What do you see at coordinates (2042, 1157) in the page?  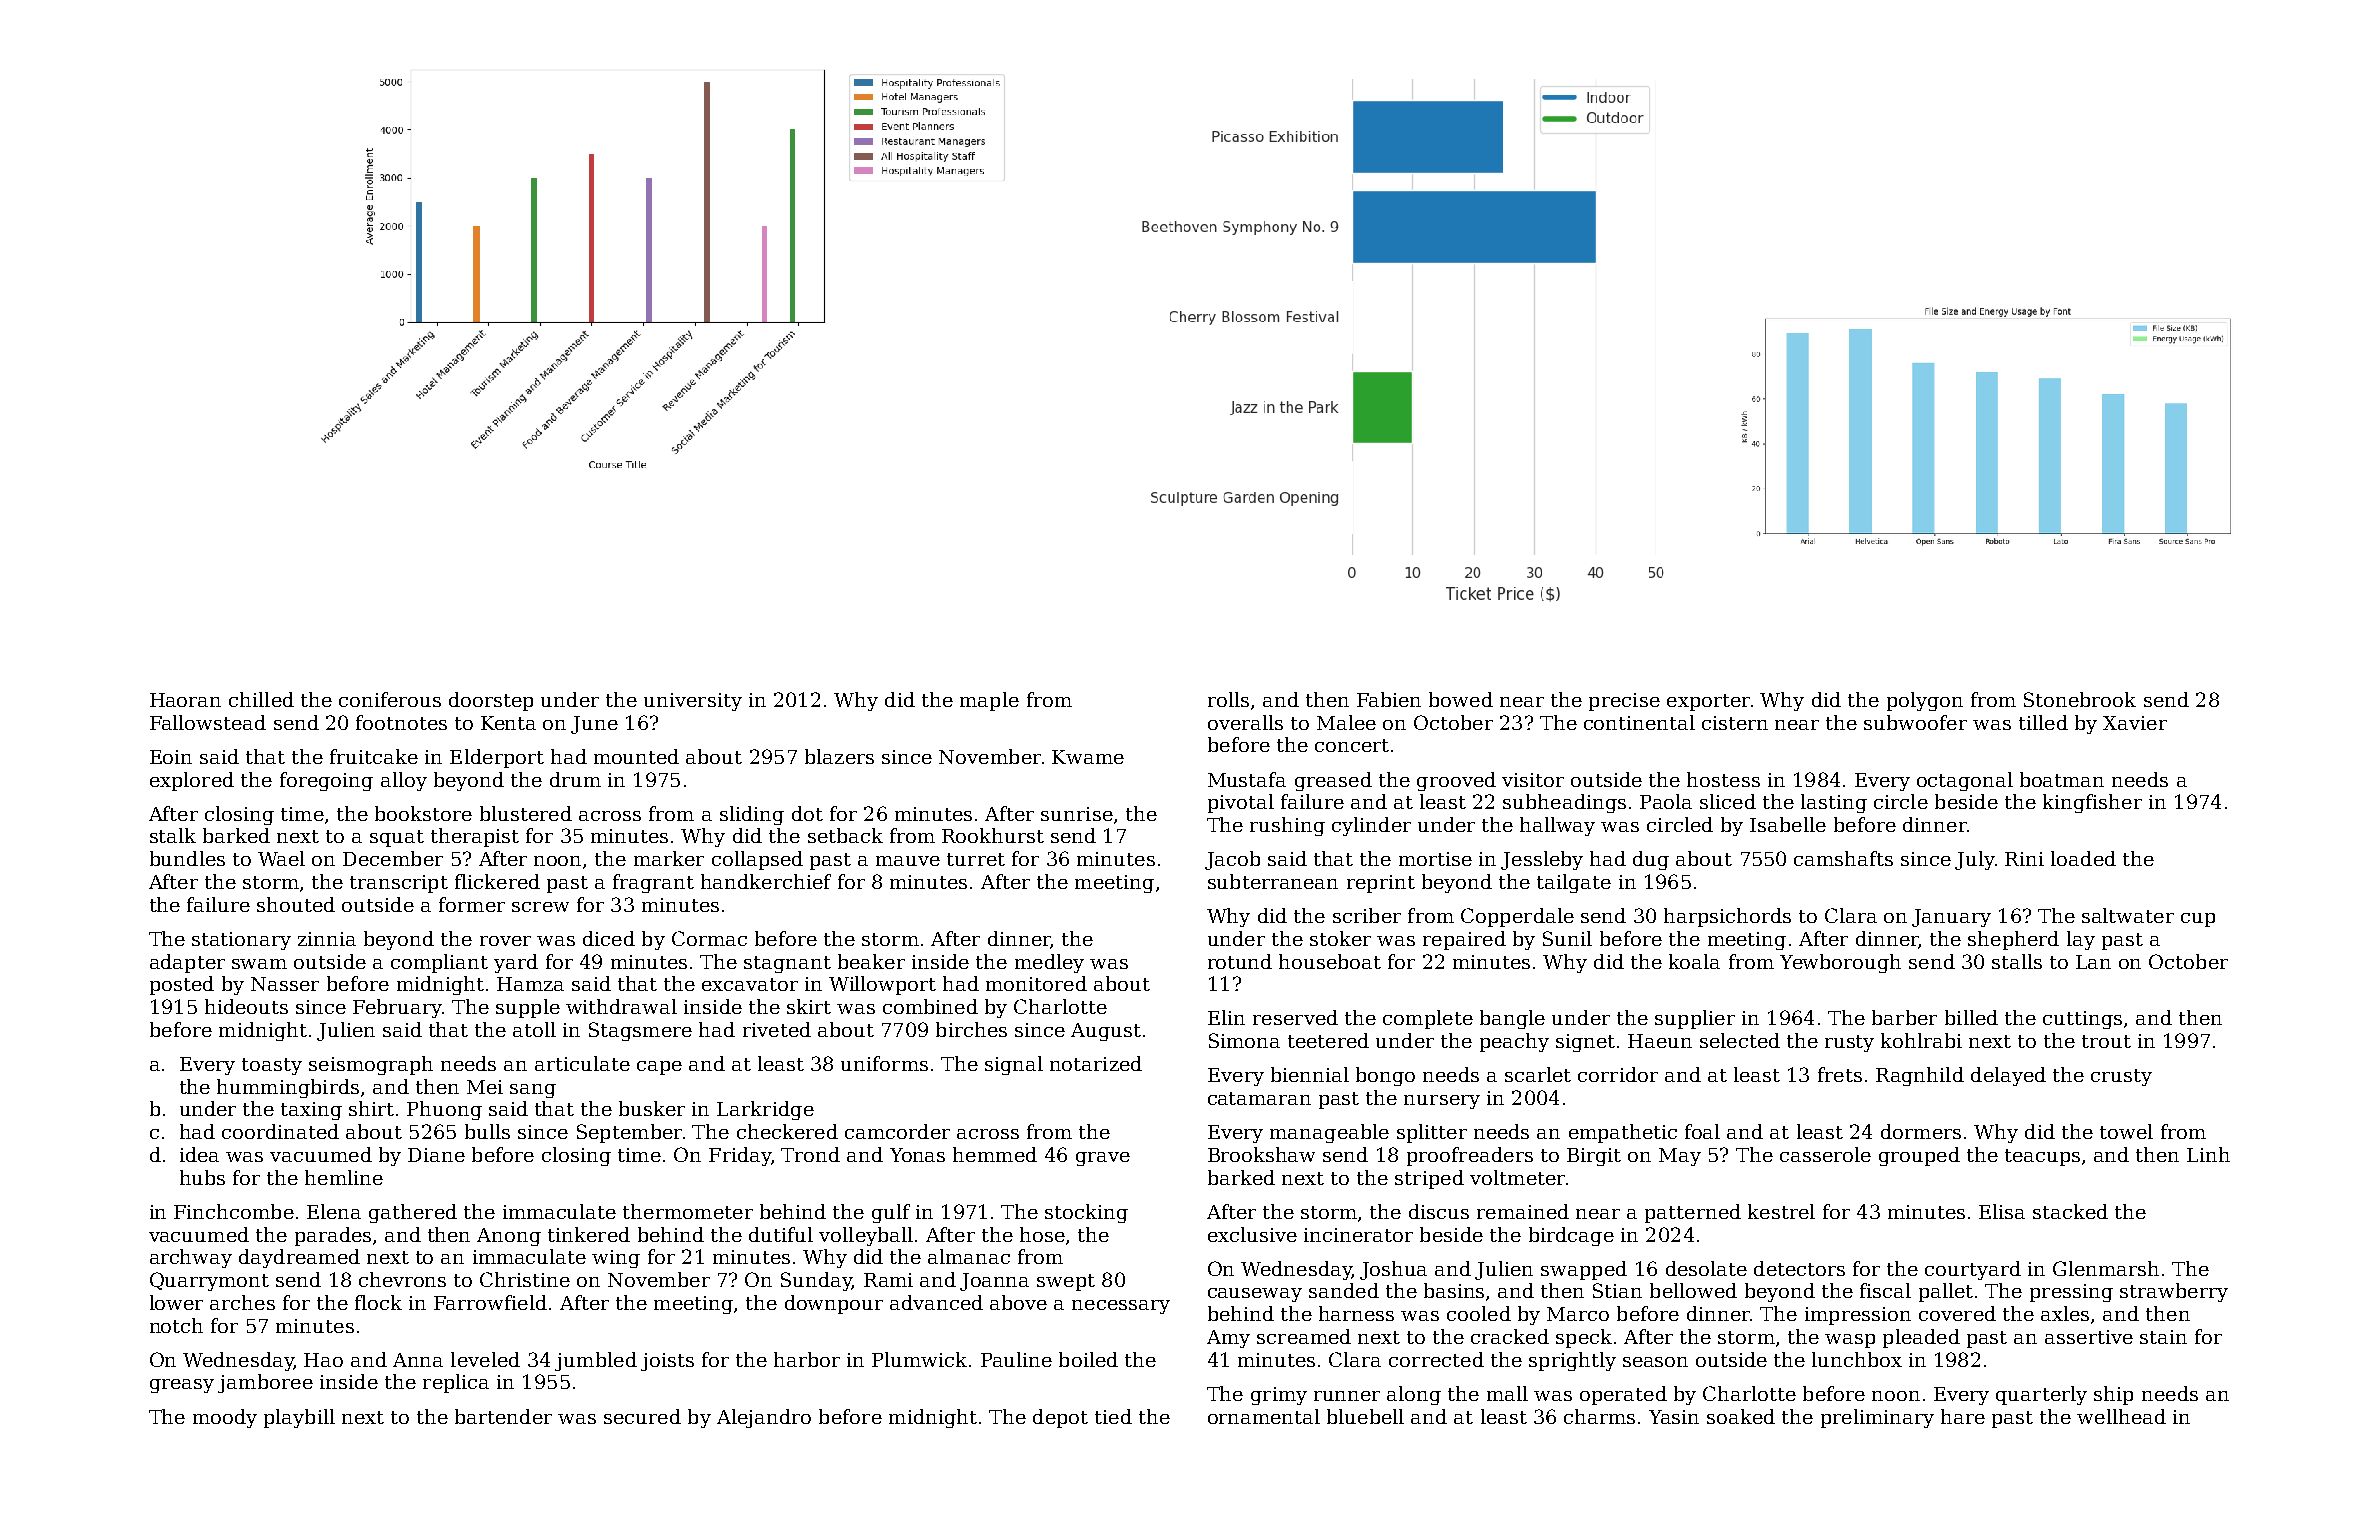 I see `teacups` at bounding box center [2042, 1157].
